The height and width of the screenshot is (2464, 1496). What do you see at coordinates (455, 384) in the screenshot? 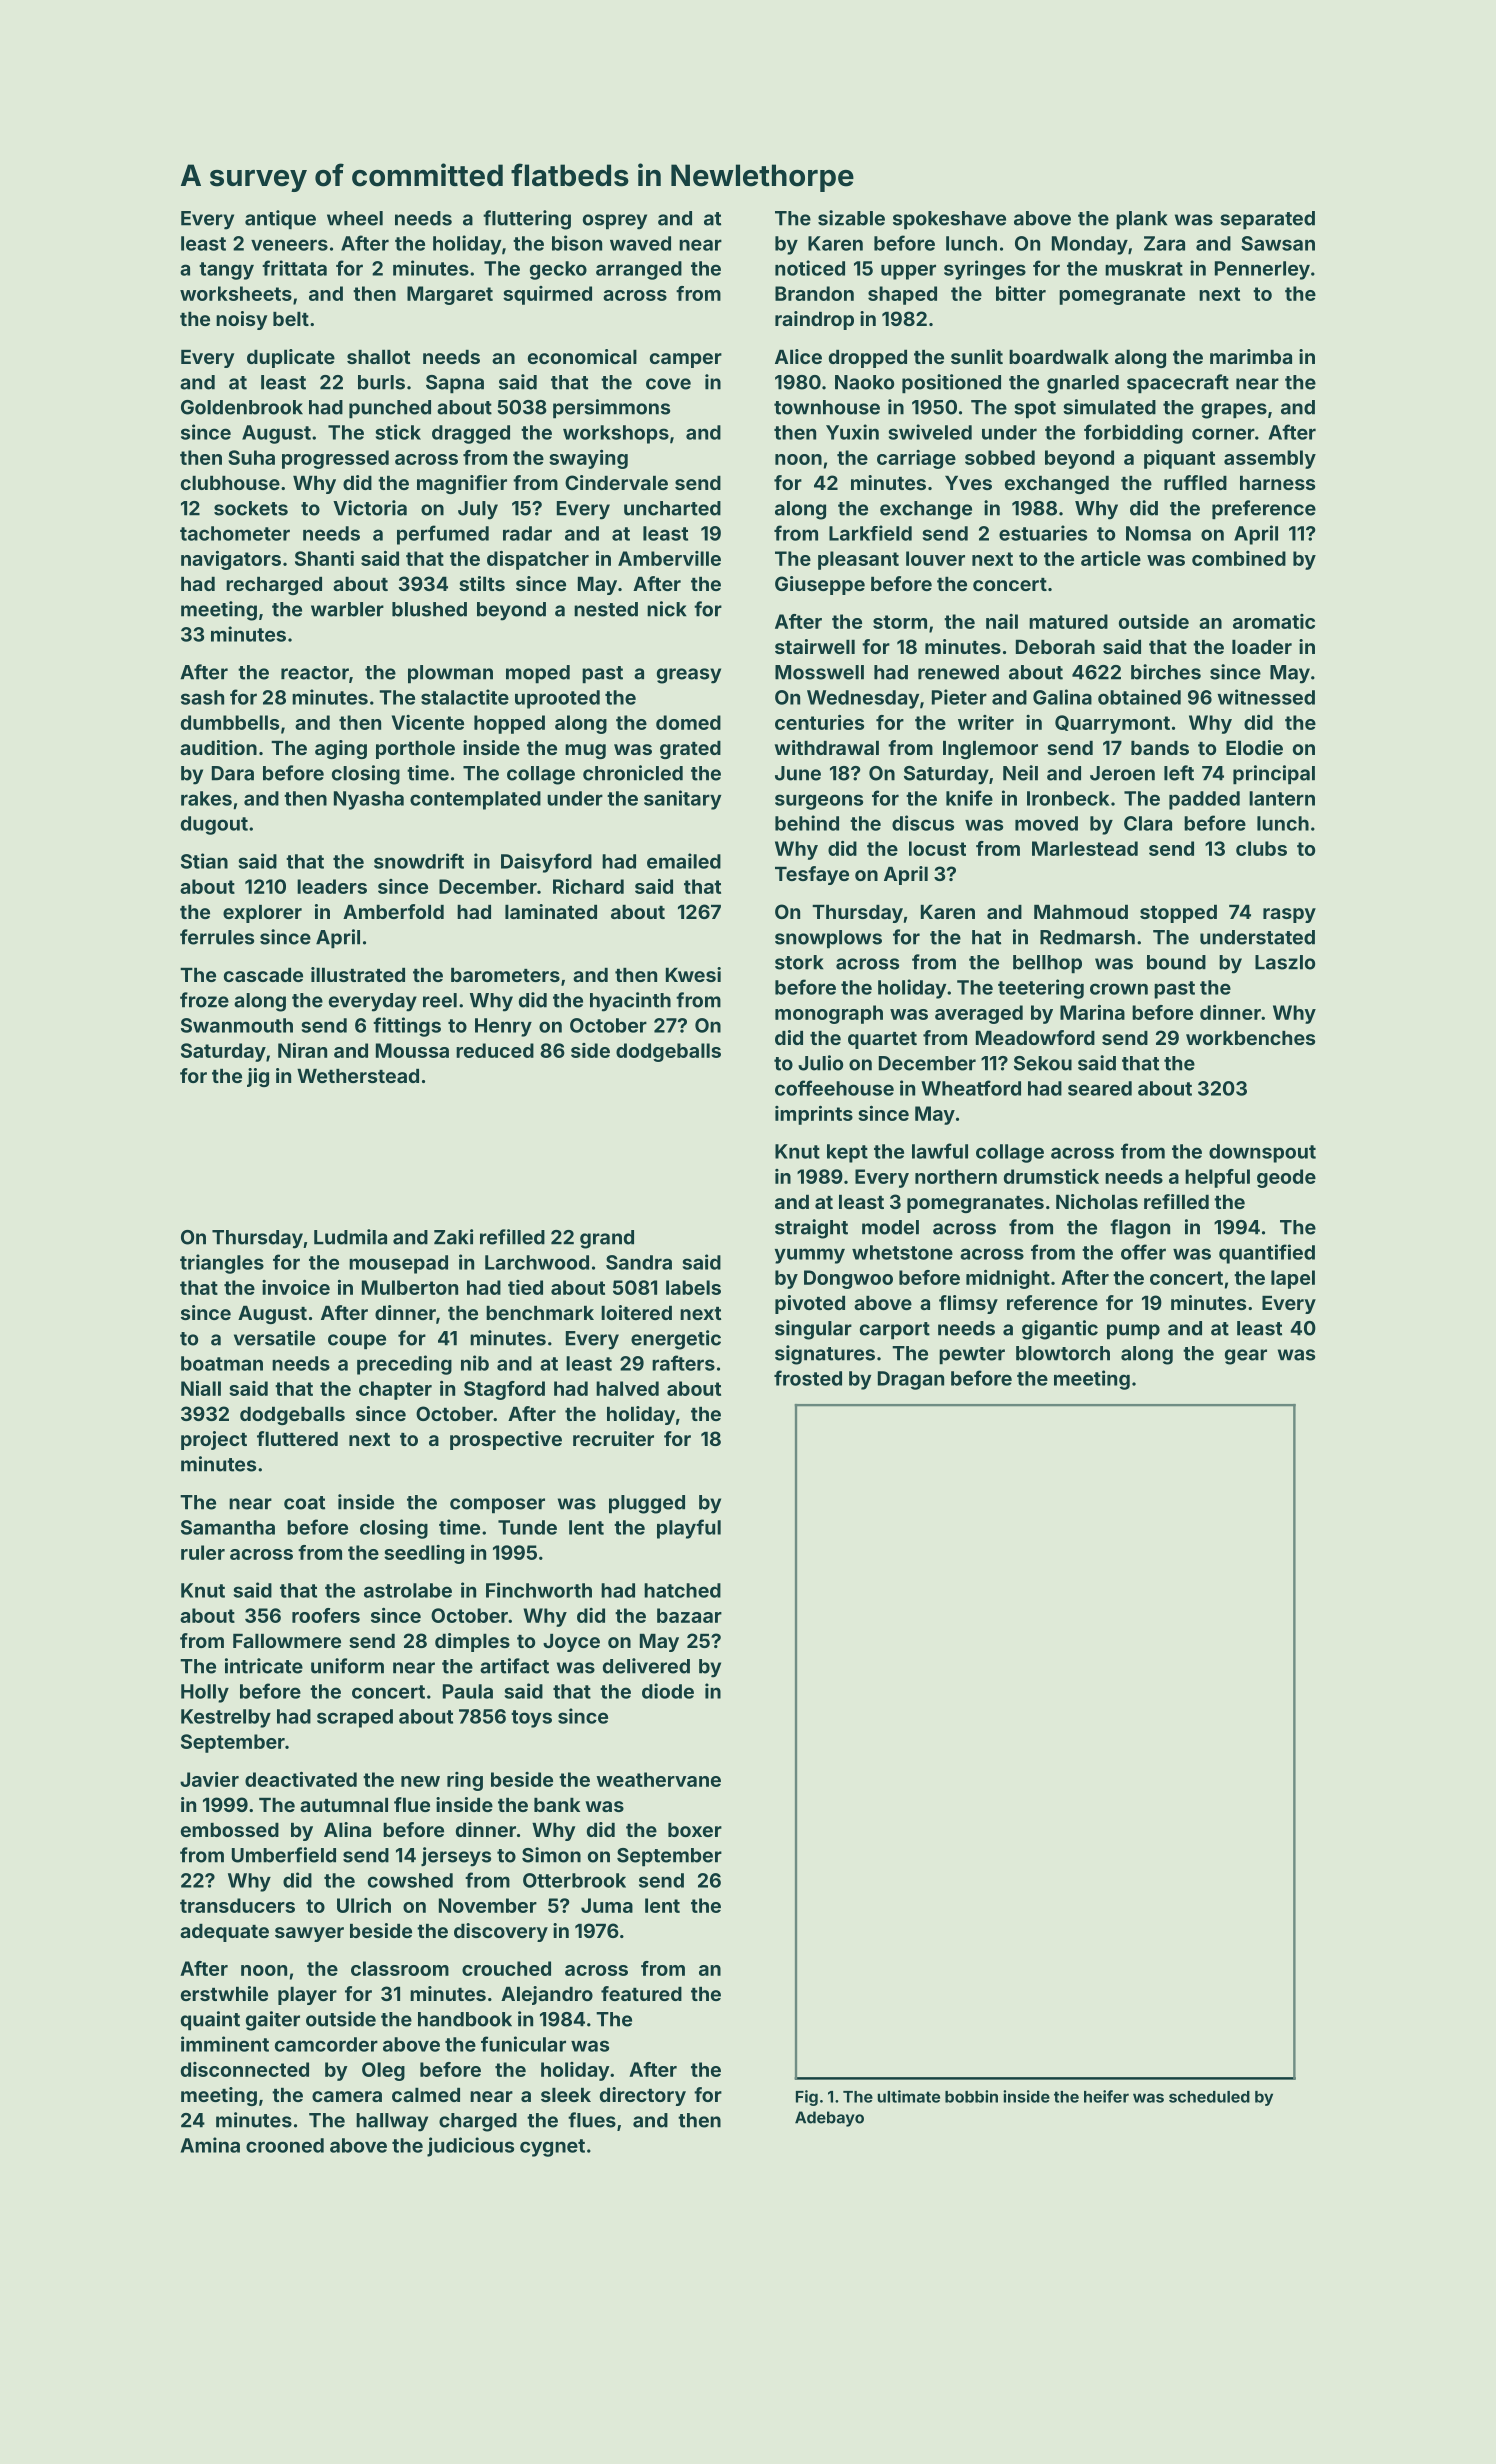
I see `Sapna` at bounding box center [455, 384].
